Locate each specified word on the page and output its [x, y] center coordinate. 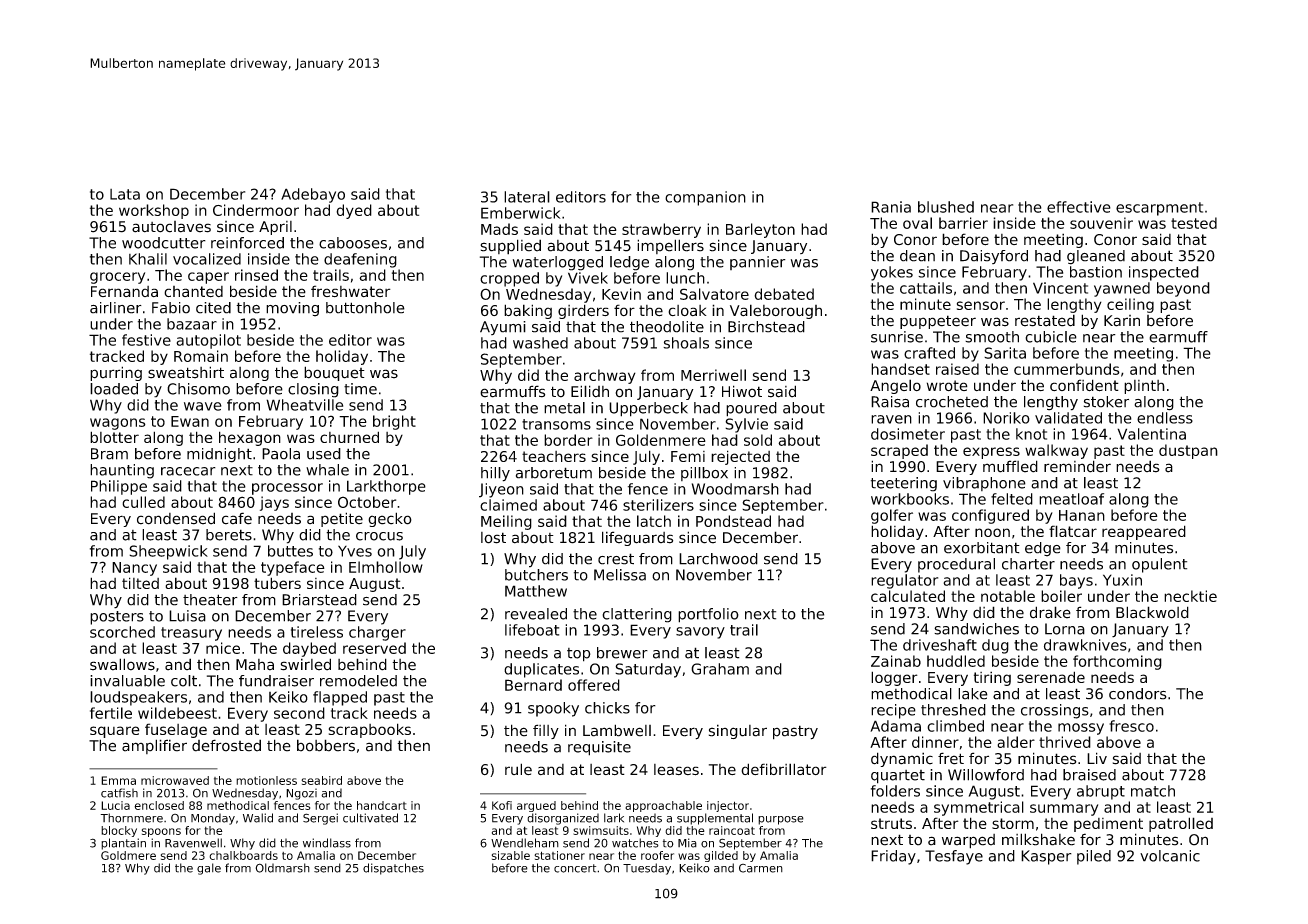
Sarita [1005, 353]
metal [564, 408]
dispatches [393, 869]
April [275, 228]
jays [274, 503]
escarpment [1159, 209]
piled [1094, 857]
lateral [527, 197]
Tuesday [647, 869]
